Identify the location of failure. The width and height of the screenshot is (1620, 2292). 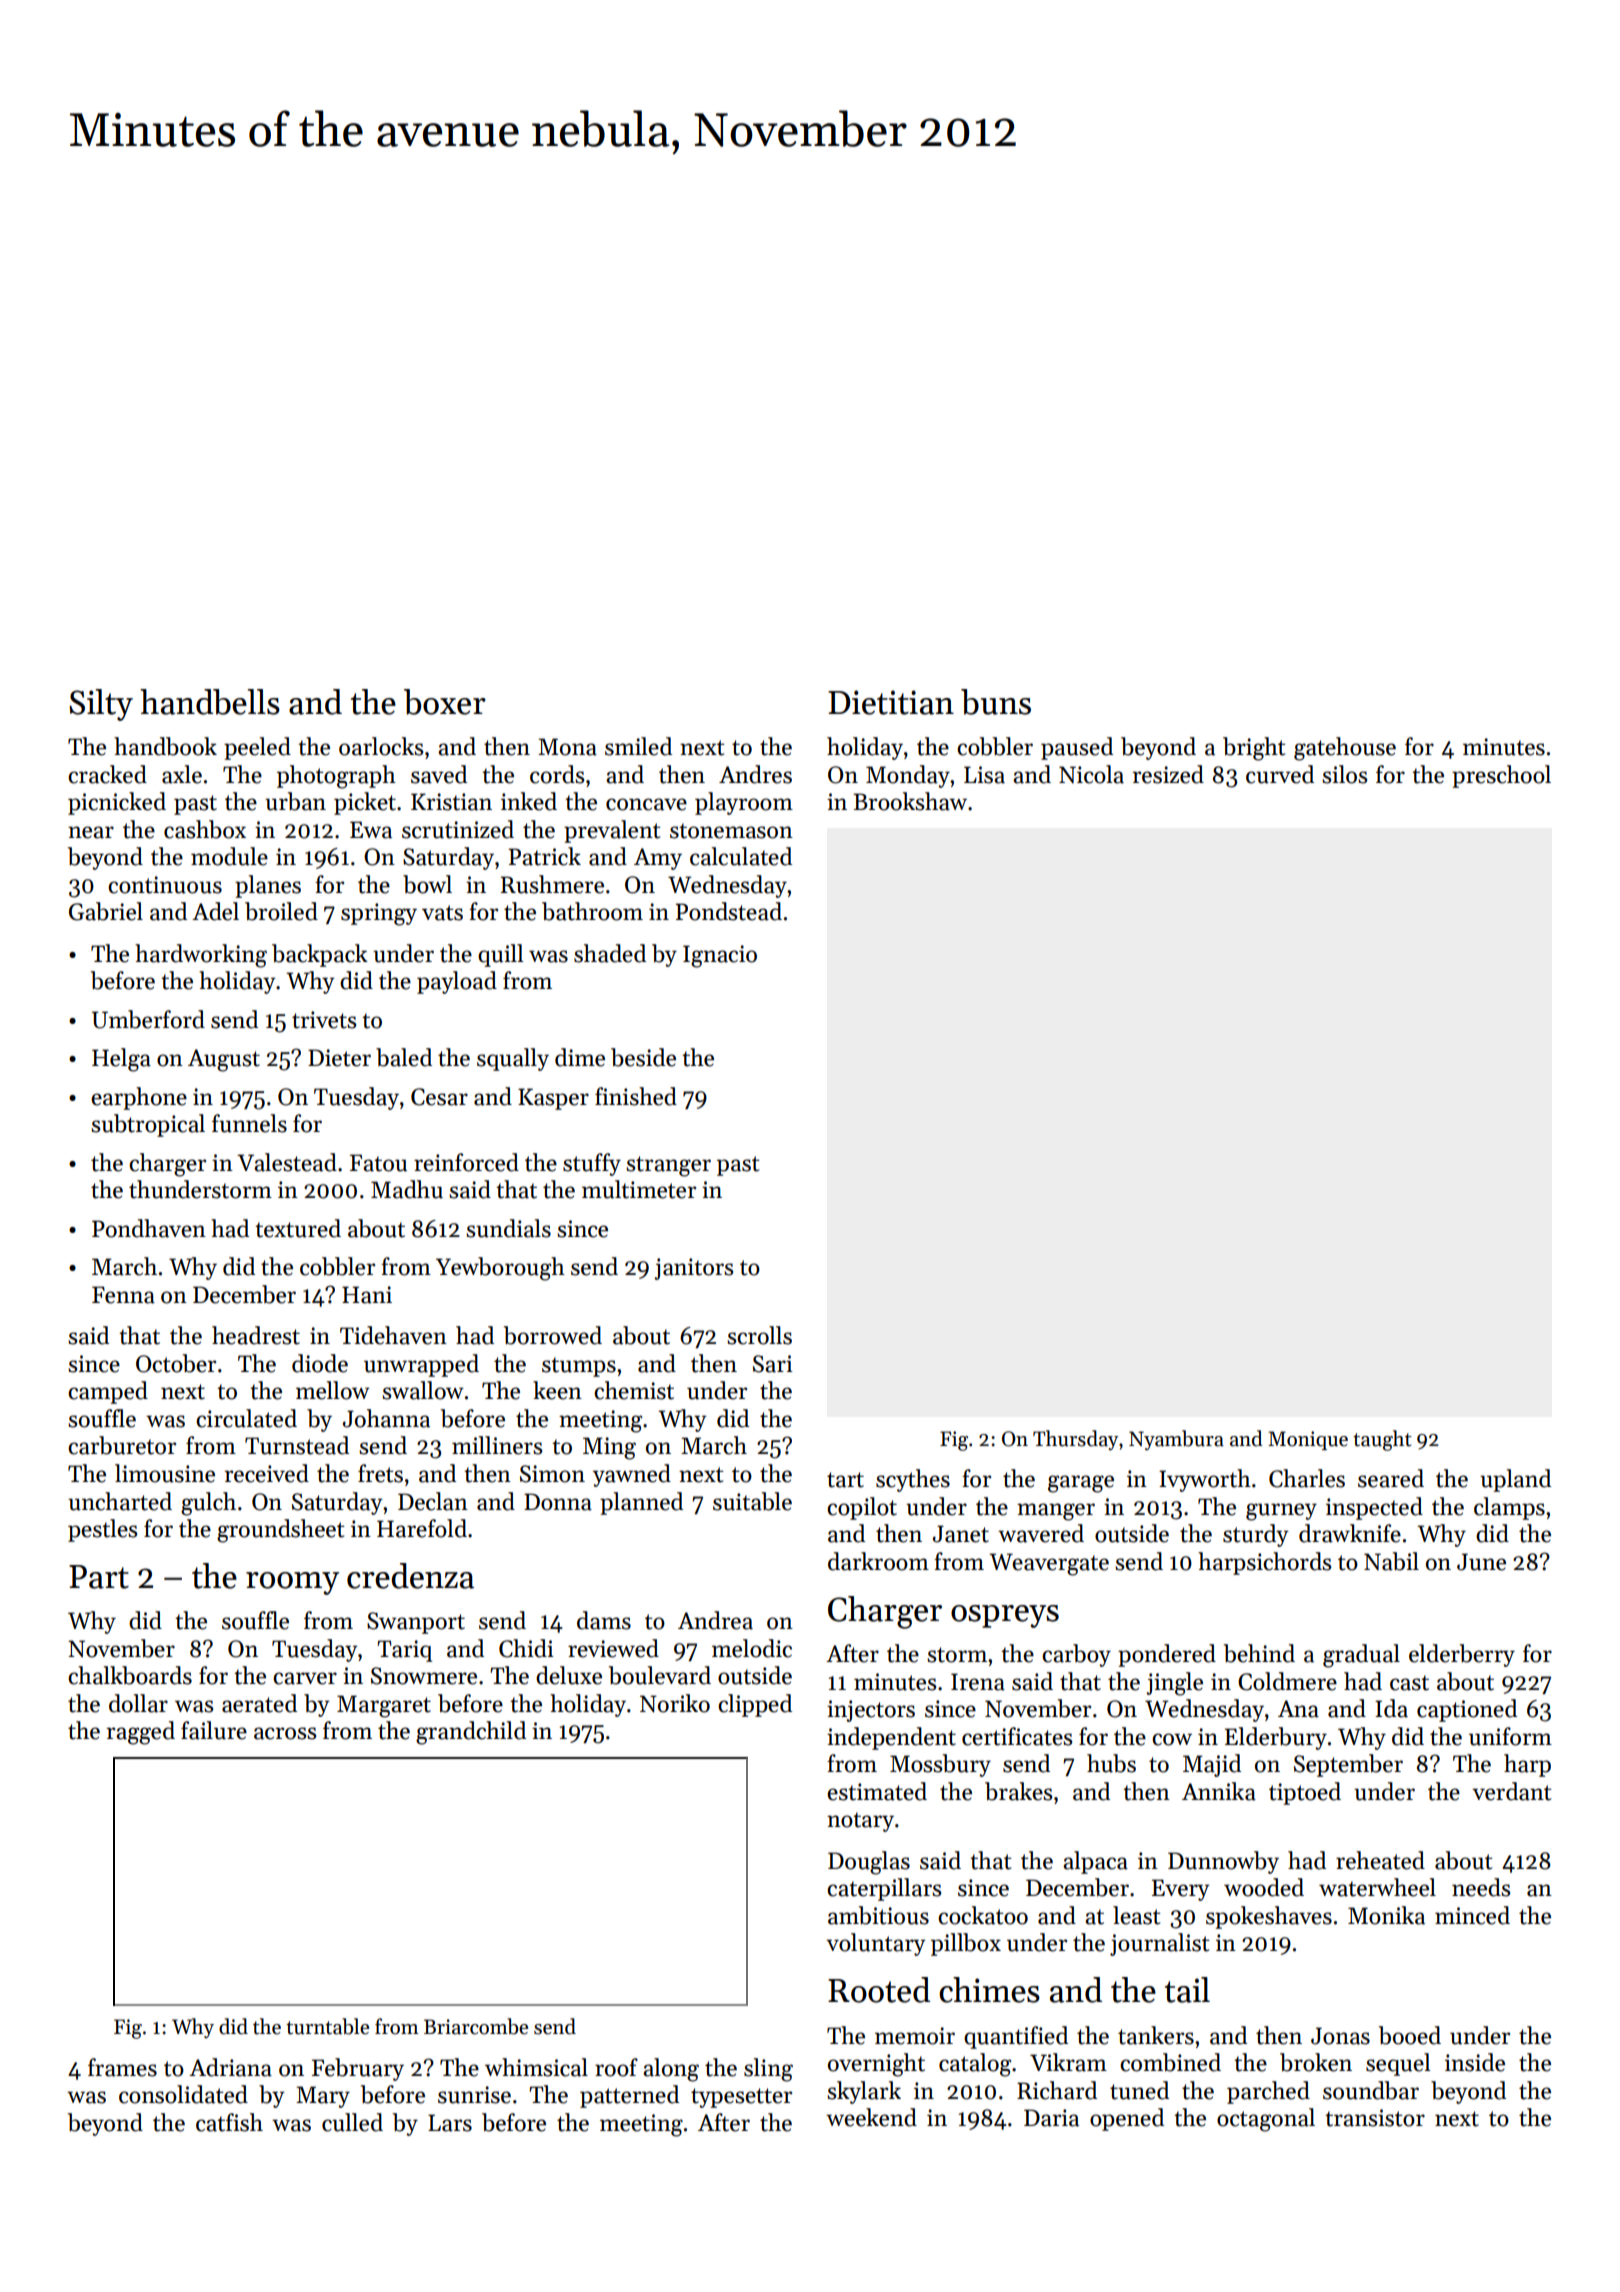
(214, 1730).
